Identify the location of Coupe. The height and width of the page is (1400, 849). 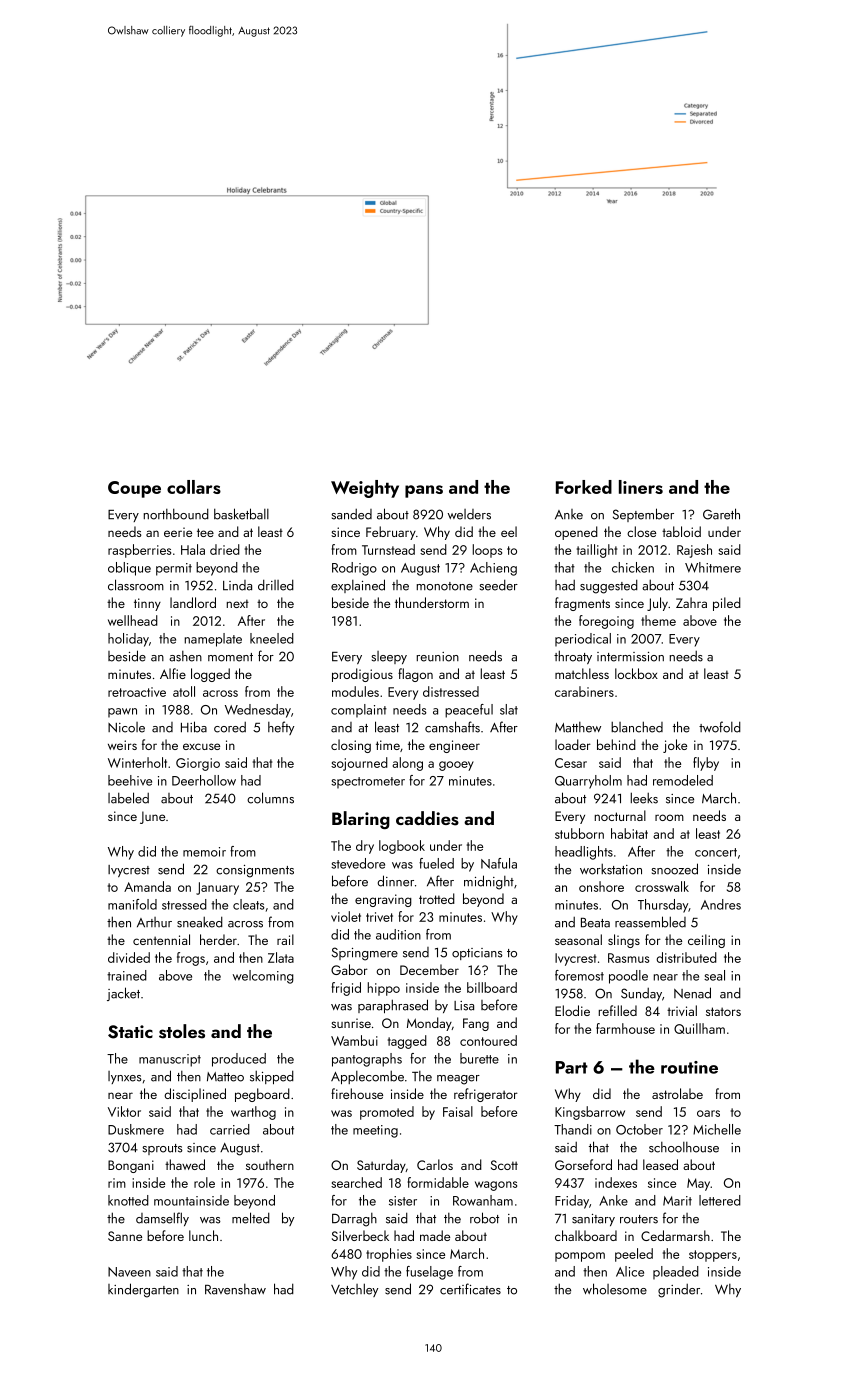
(134, 489).
